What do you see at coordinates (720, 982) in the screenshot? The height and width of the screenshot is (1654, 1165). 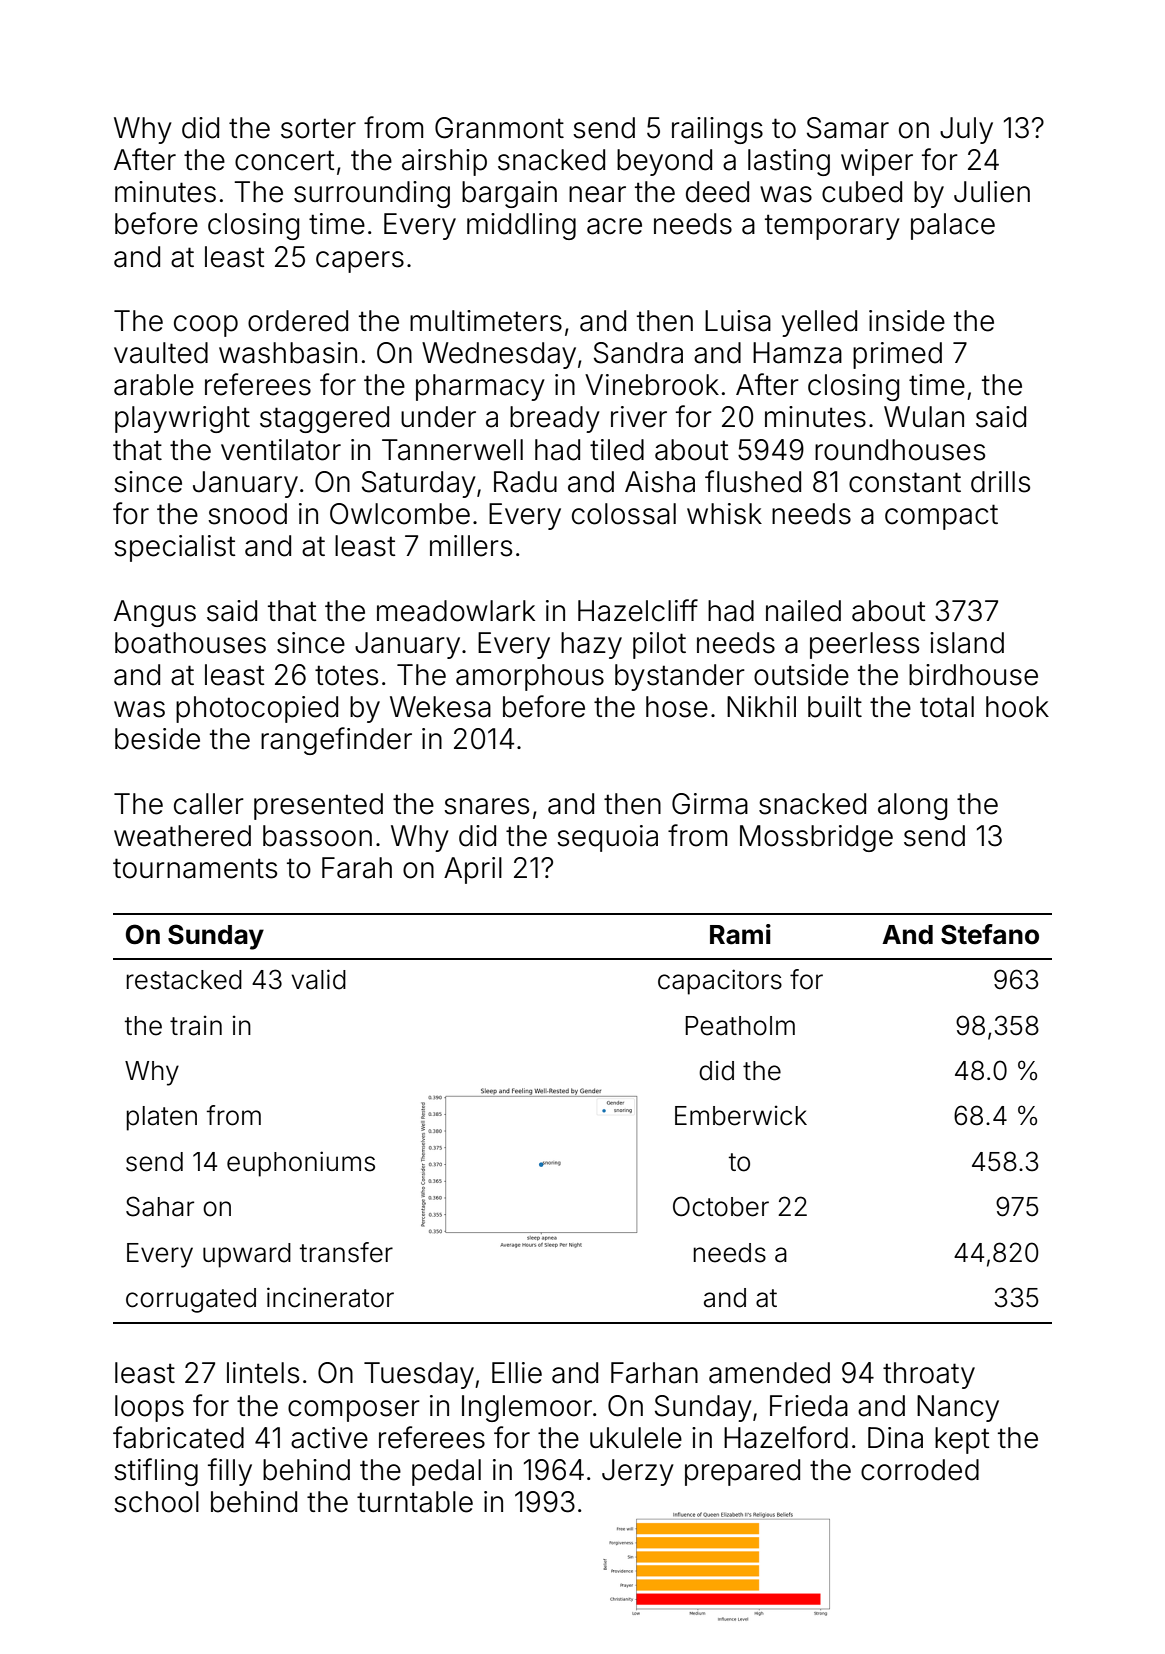 I see `capacitors` at bounding box center [720, 982].
